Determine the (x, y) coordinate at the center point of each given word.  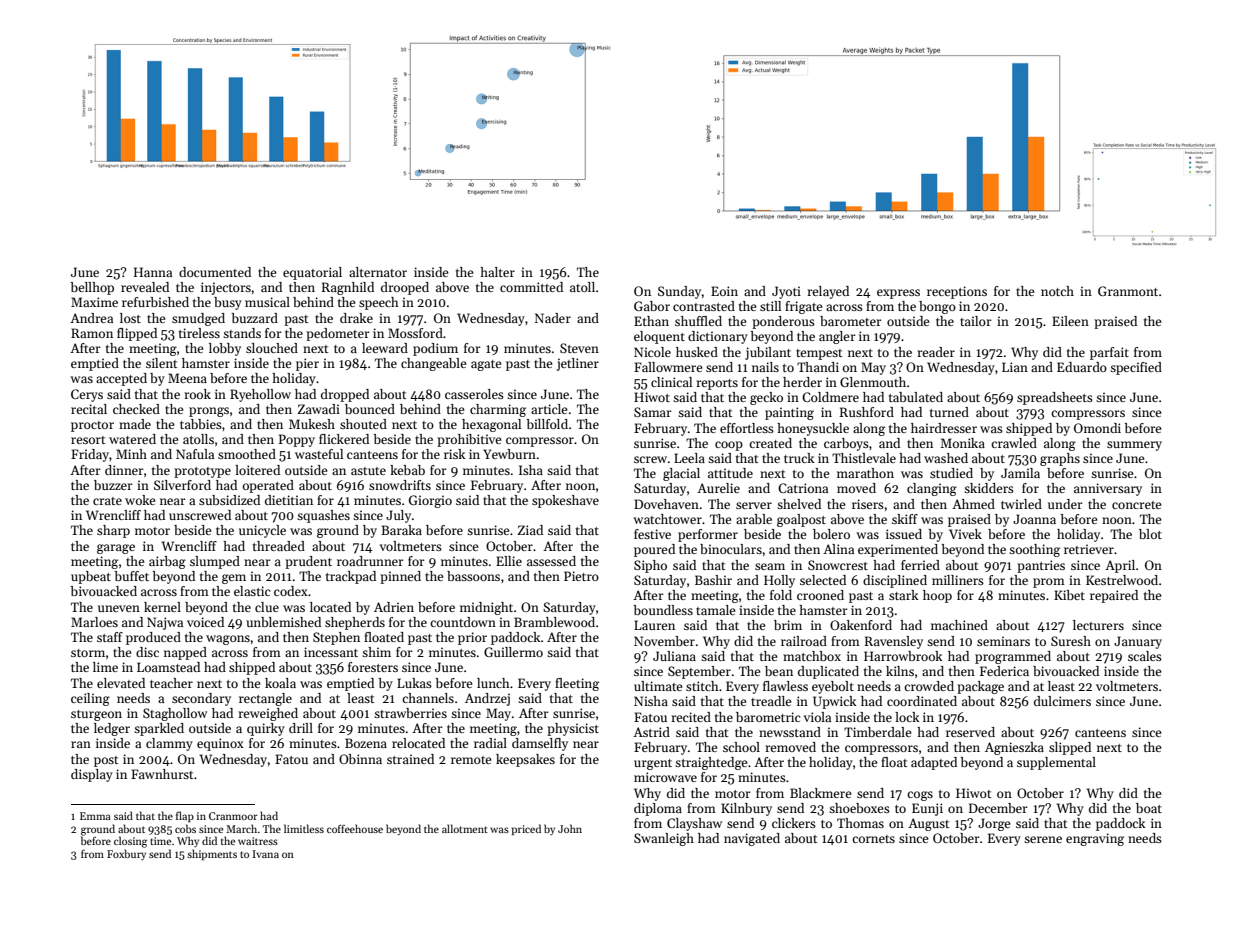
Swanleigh (664, 839)
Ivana (266, 854)
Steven (579, 348)
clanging (932, 489)
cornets (873, 839)
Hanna (153, 272)
